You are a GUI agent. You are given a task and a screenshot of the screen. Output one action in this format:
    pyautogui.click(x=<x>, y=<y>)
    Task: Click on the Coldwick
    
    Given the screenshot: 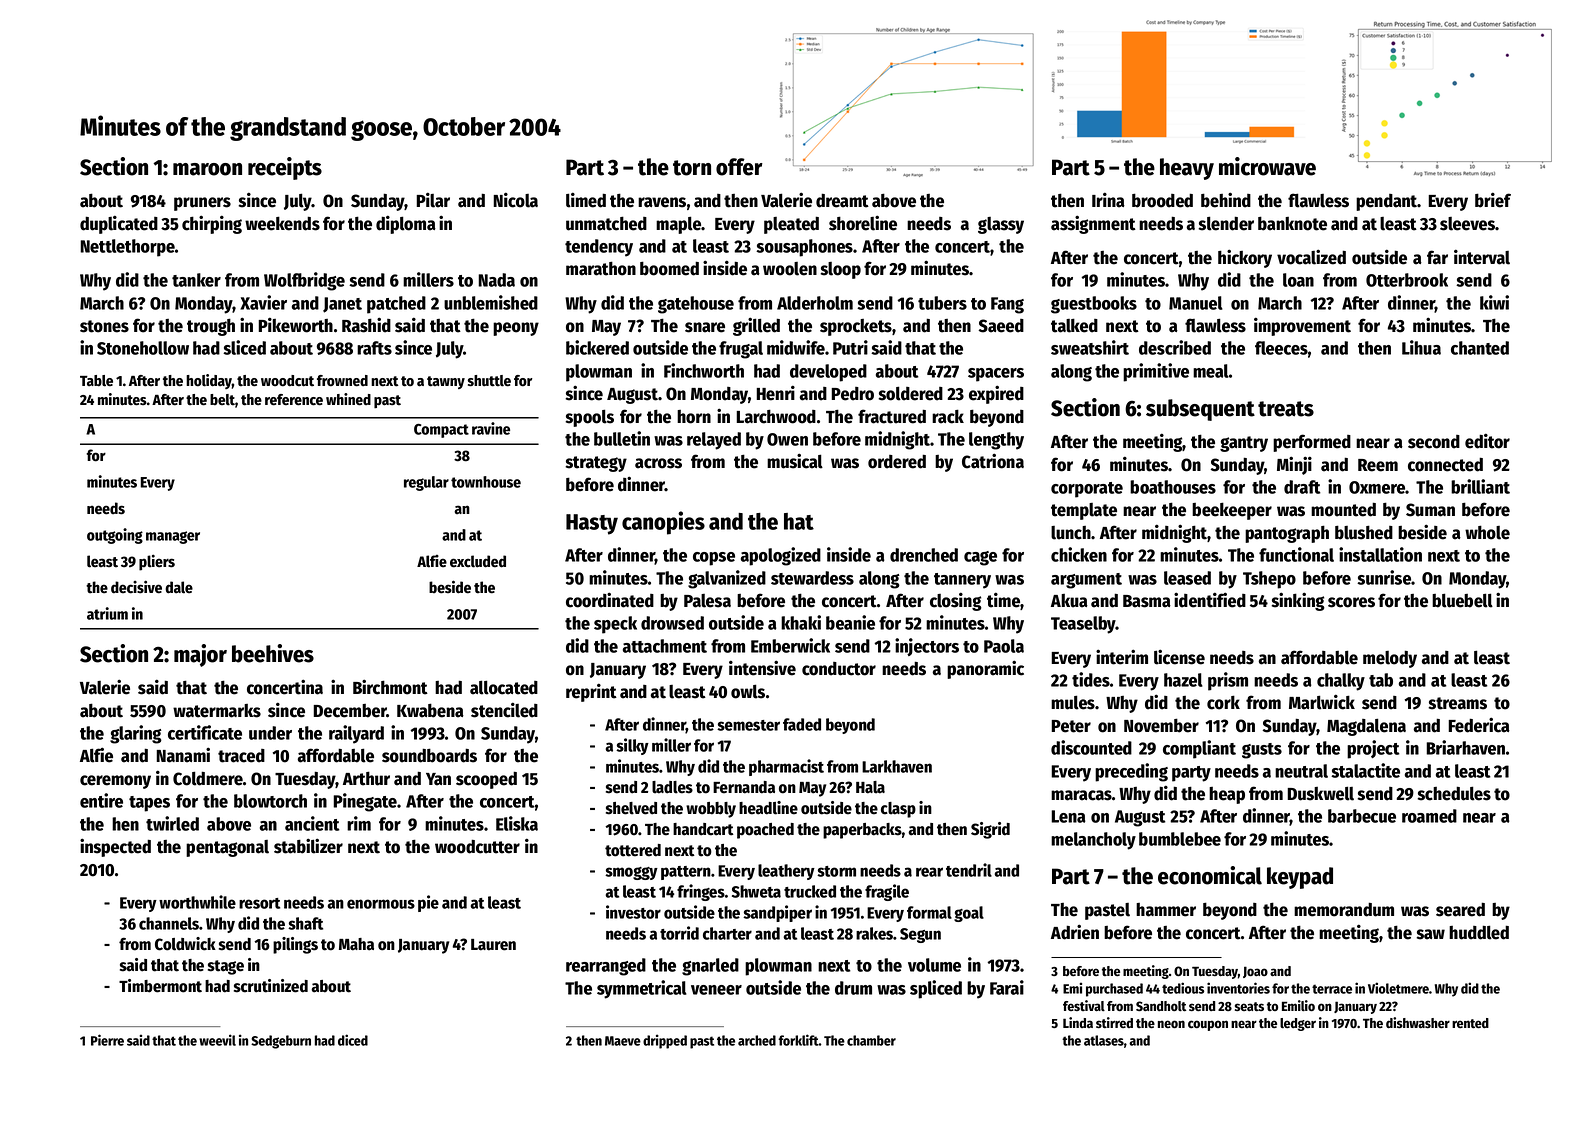 What is the action you would take?
    pyautogui.click(x=185, y=944)
